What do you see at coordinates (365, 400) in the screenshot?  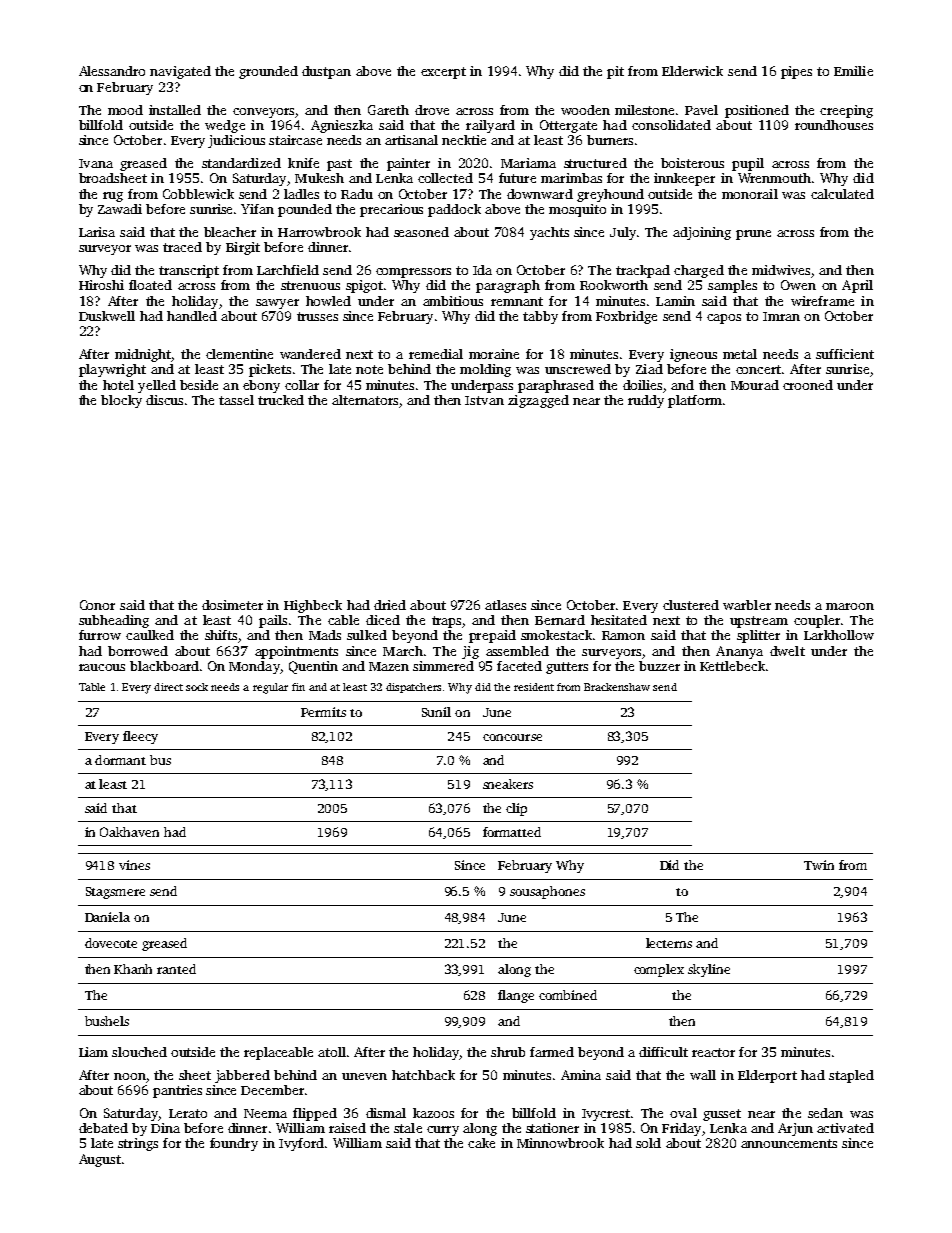 I see `alternators` at bounding box center [365, 400].
